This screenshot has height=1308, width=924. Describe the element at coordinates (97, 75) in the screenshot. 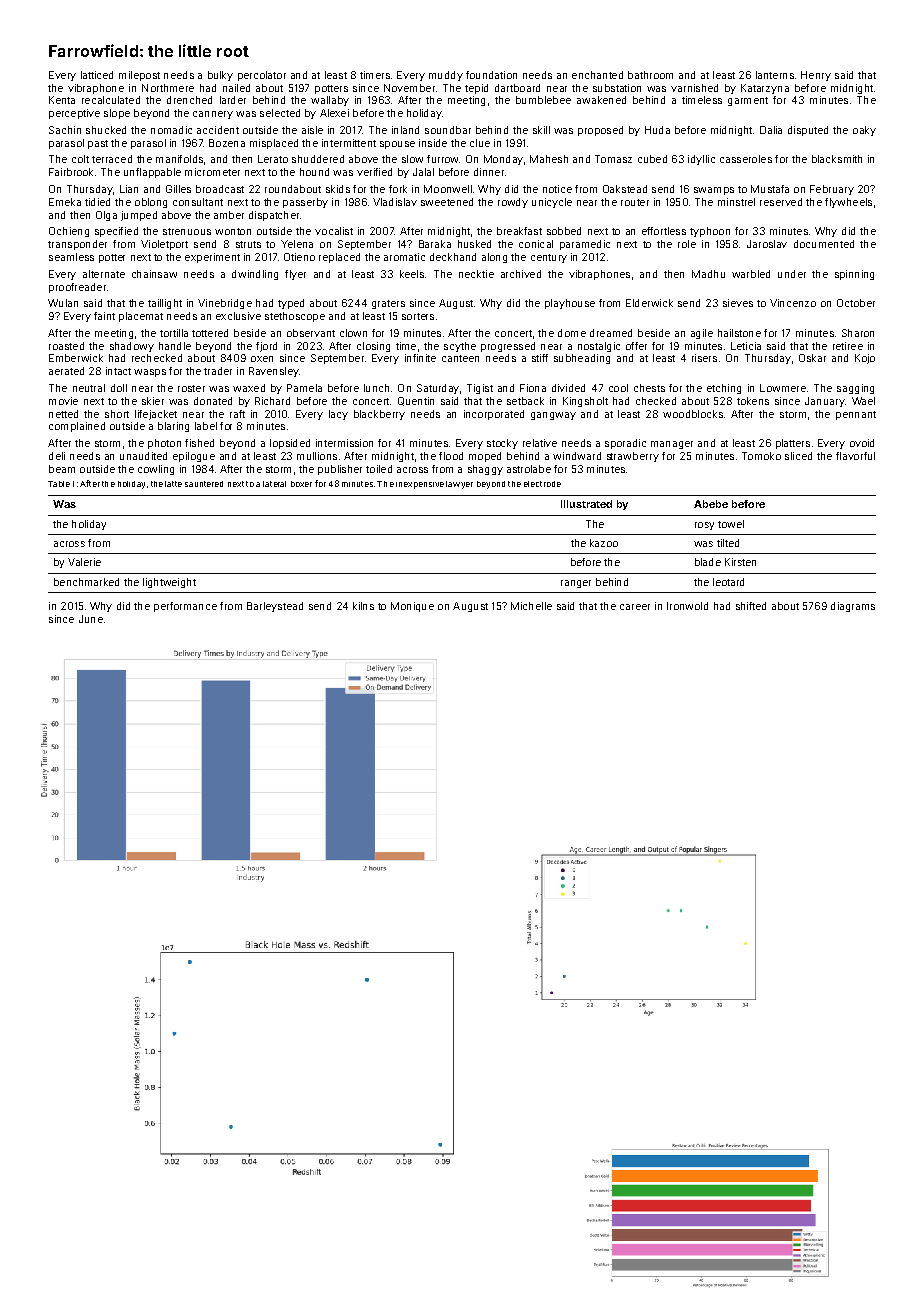

I see `latticed` at that location.
